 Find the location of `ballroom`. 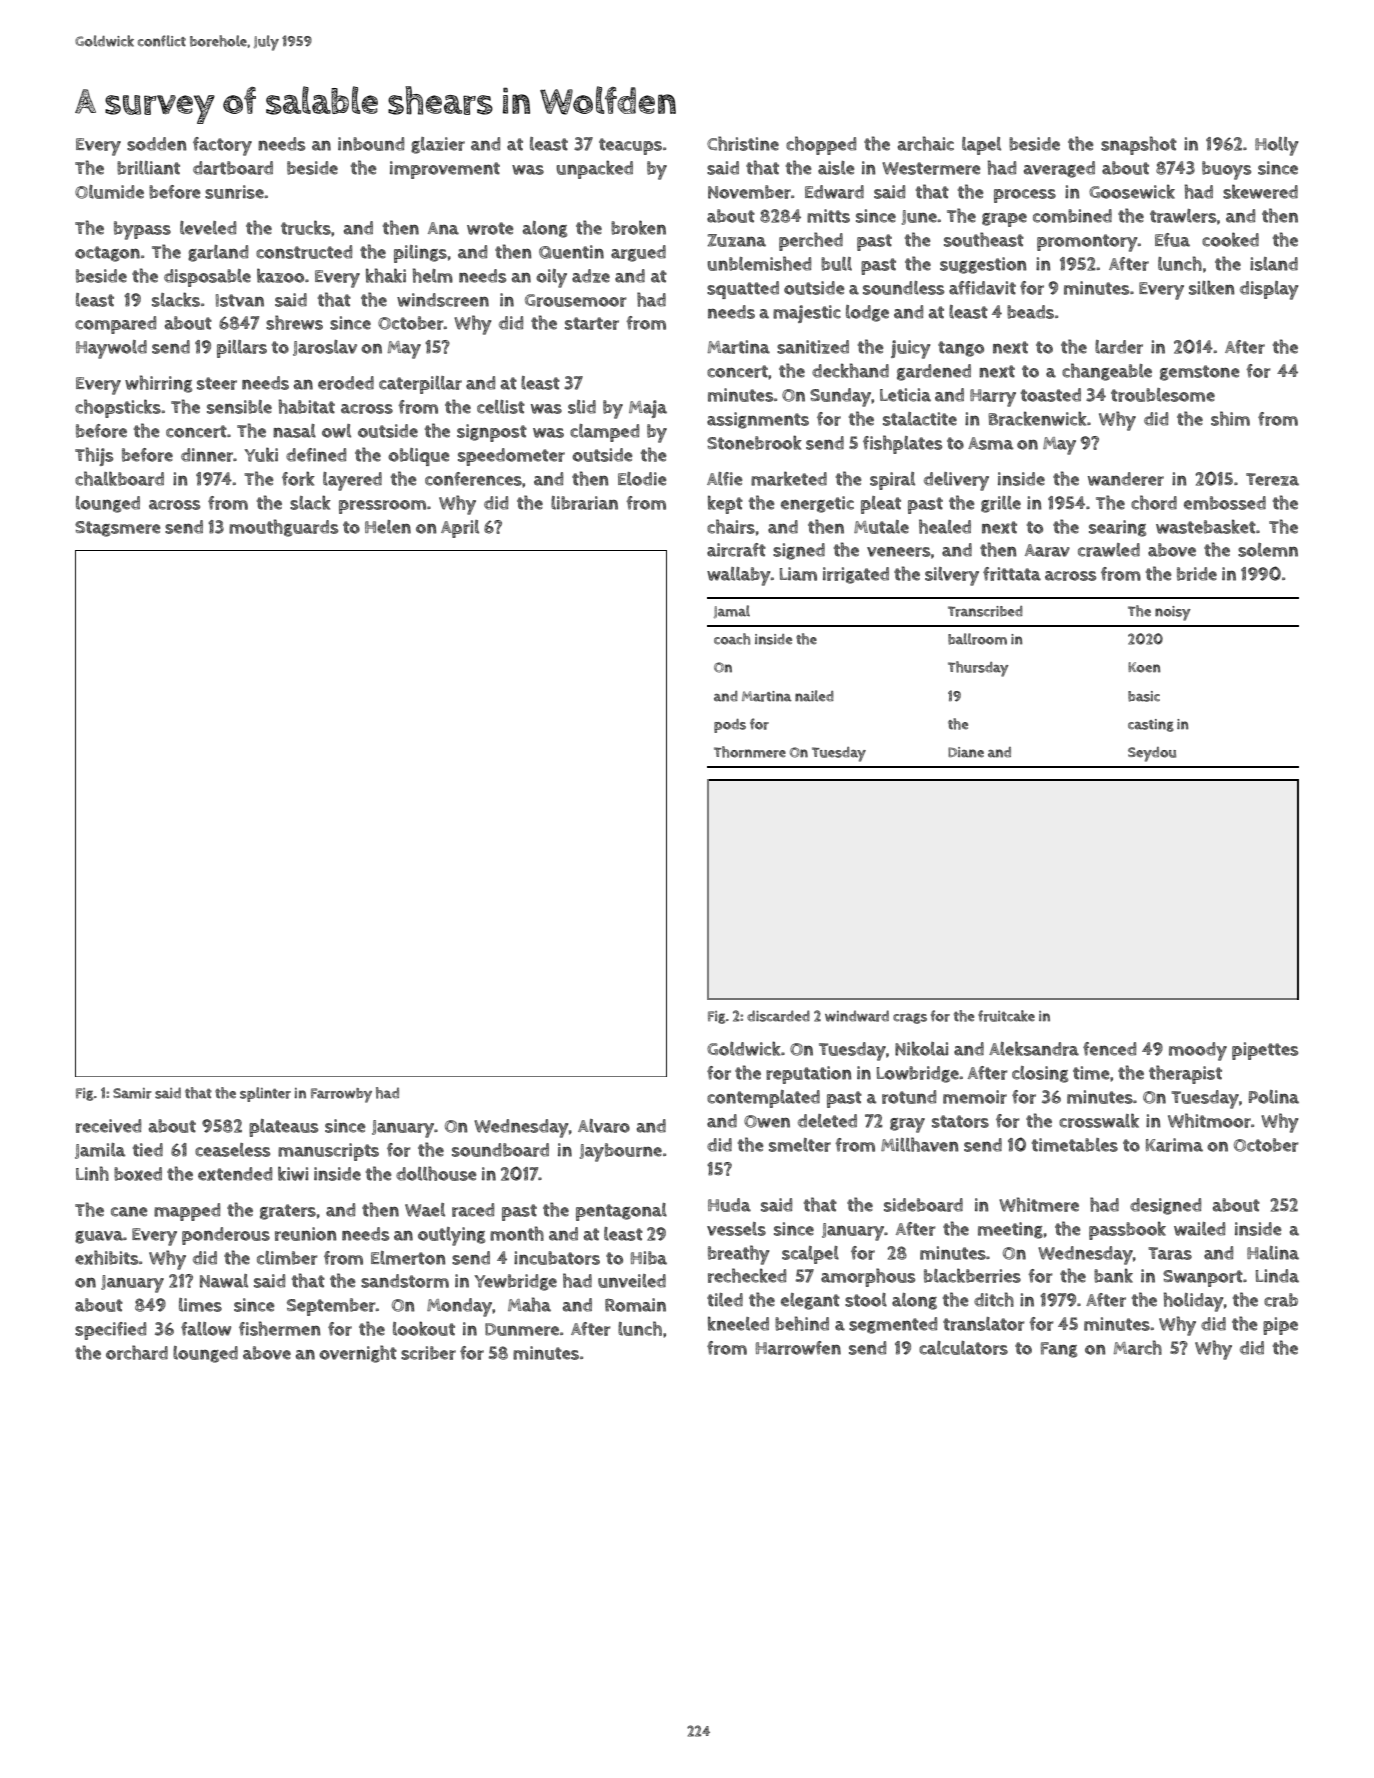

ballroom is located at coordinates (977, 639).
